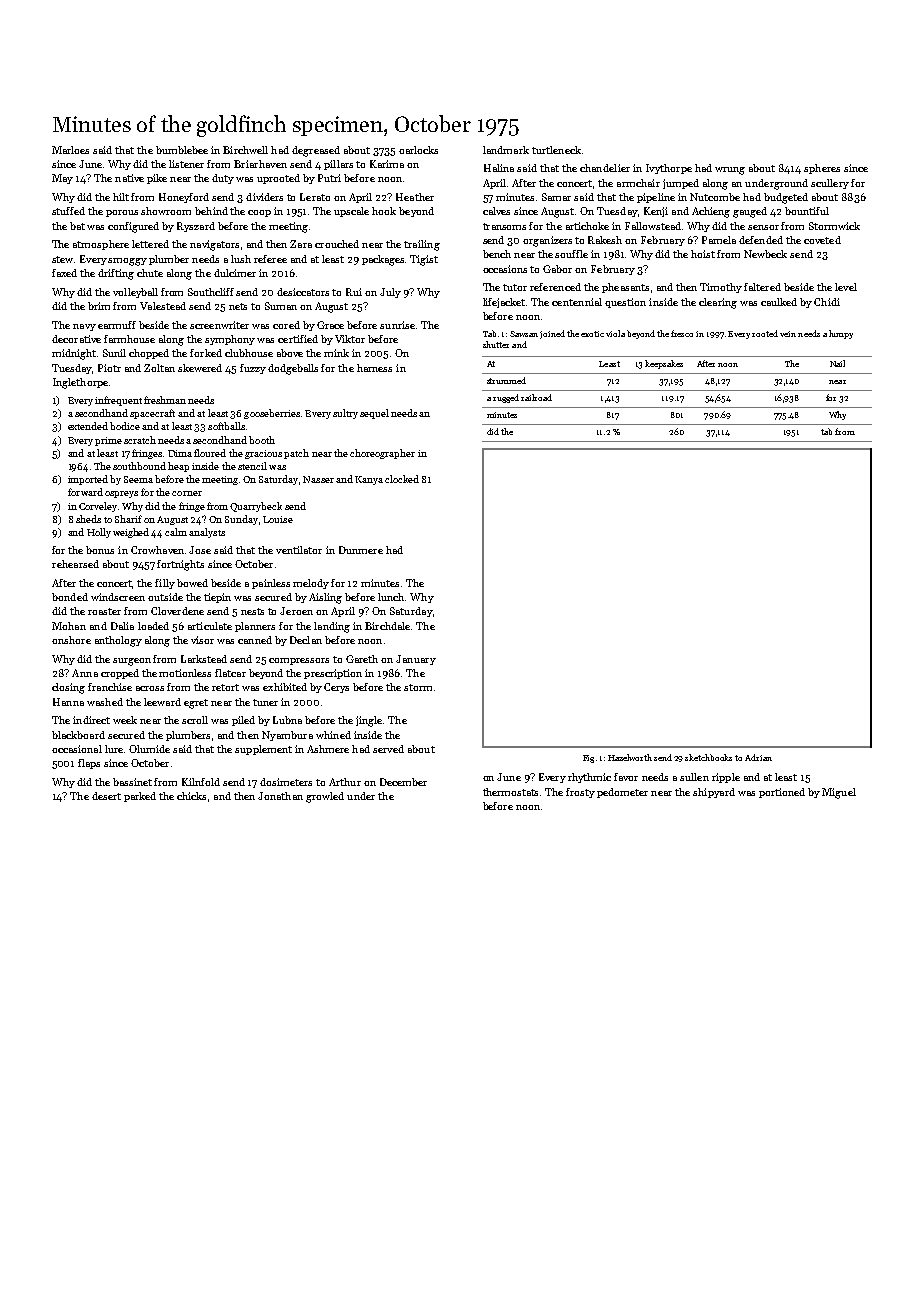  Describe the element at coordinates (211, 211) in the image. I see `behind` at that location.
